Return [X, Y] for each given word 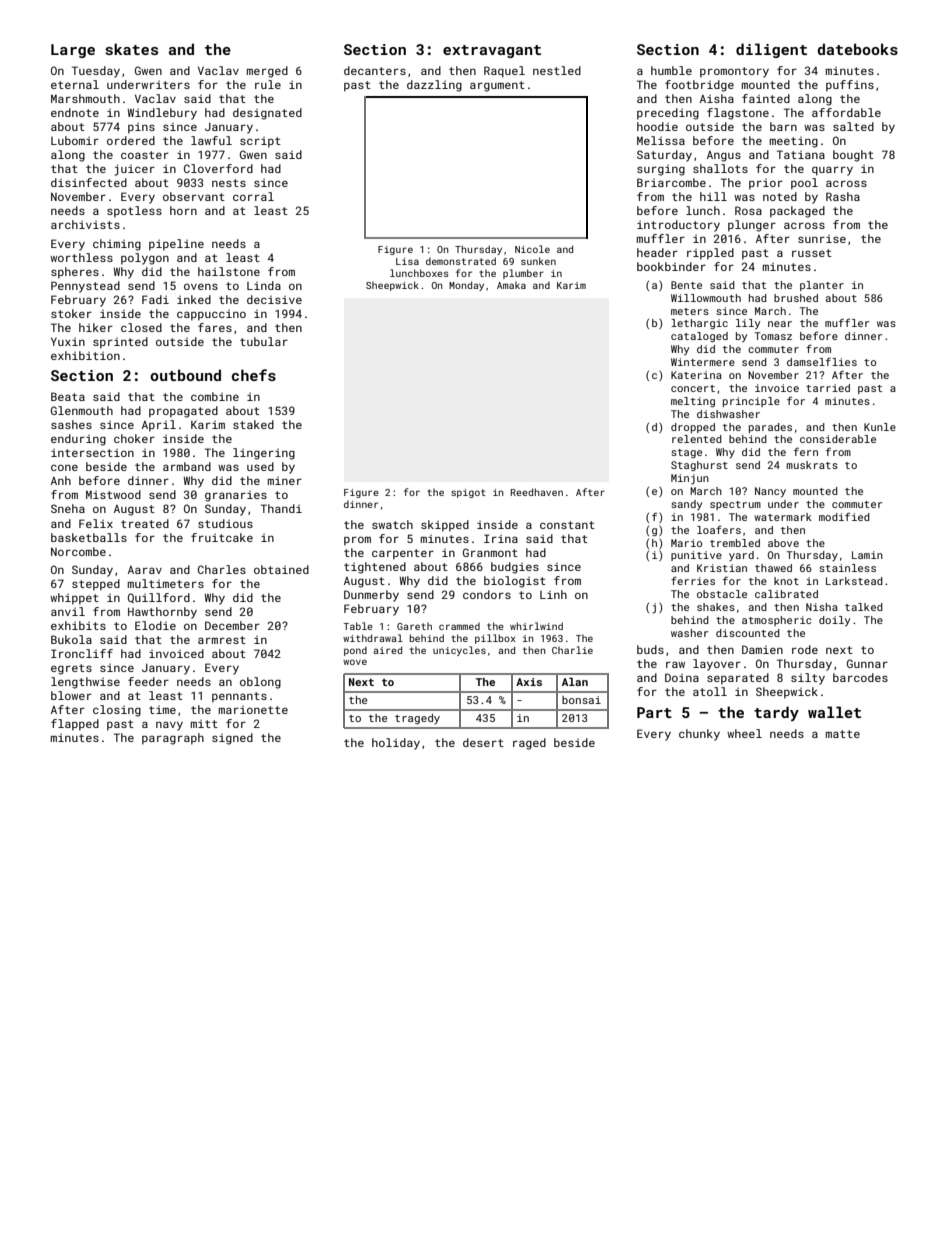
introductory [678, 226]
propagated [183, 412]
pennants [239, 697]
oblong [260, 683]
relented [697, 439]
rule [268, 84]
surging [661, 170]
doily [834, 621]
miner [285, 481]
